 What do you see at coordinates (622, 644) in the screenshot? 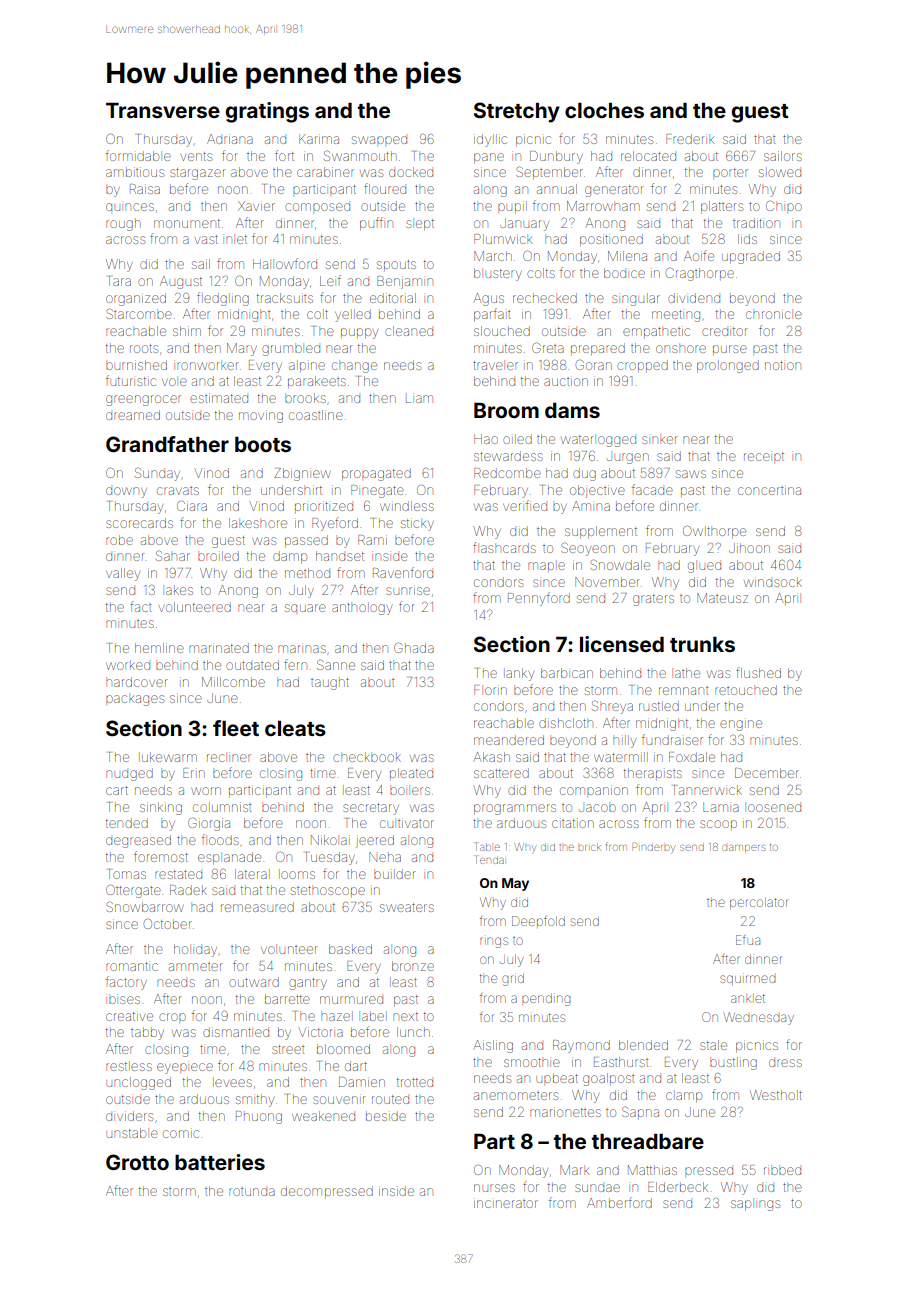
I see `licensed` at bounding box center [622, 644].
